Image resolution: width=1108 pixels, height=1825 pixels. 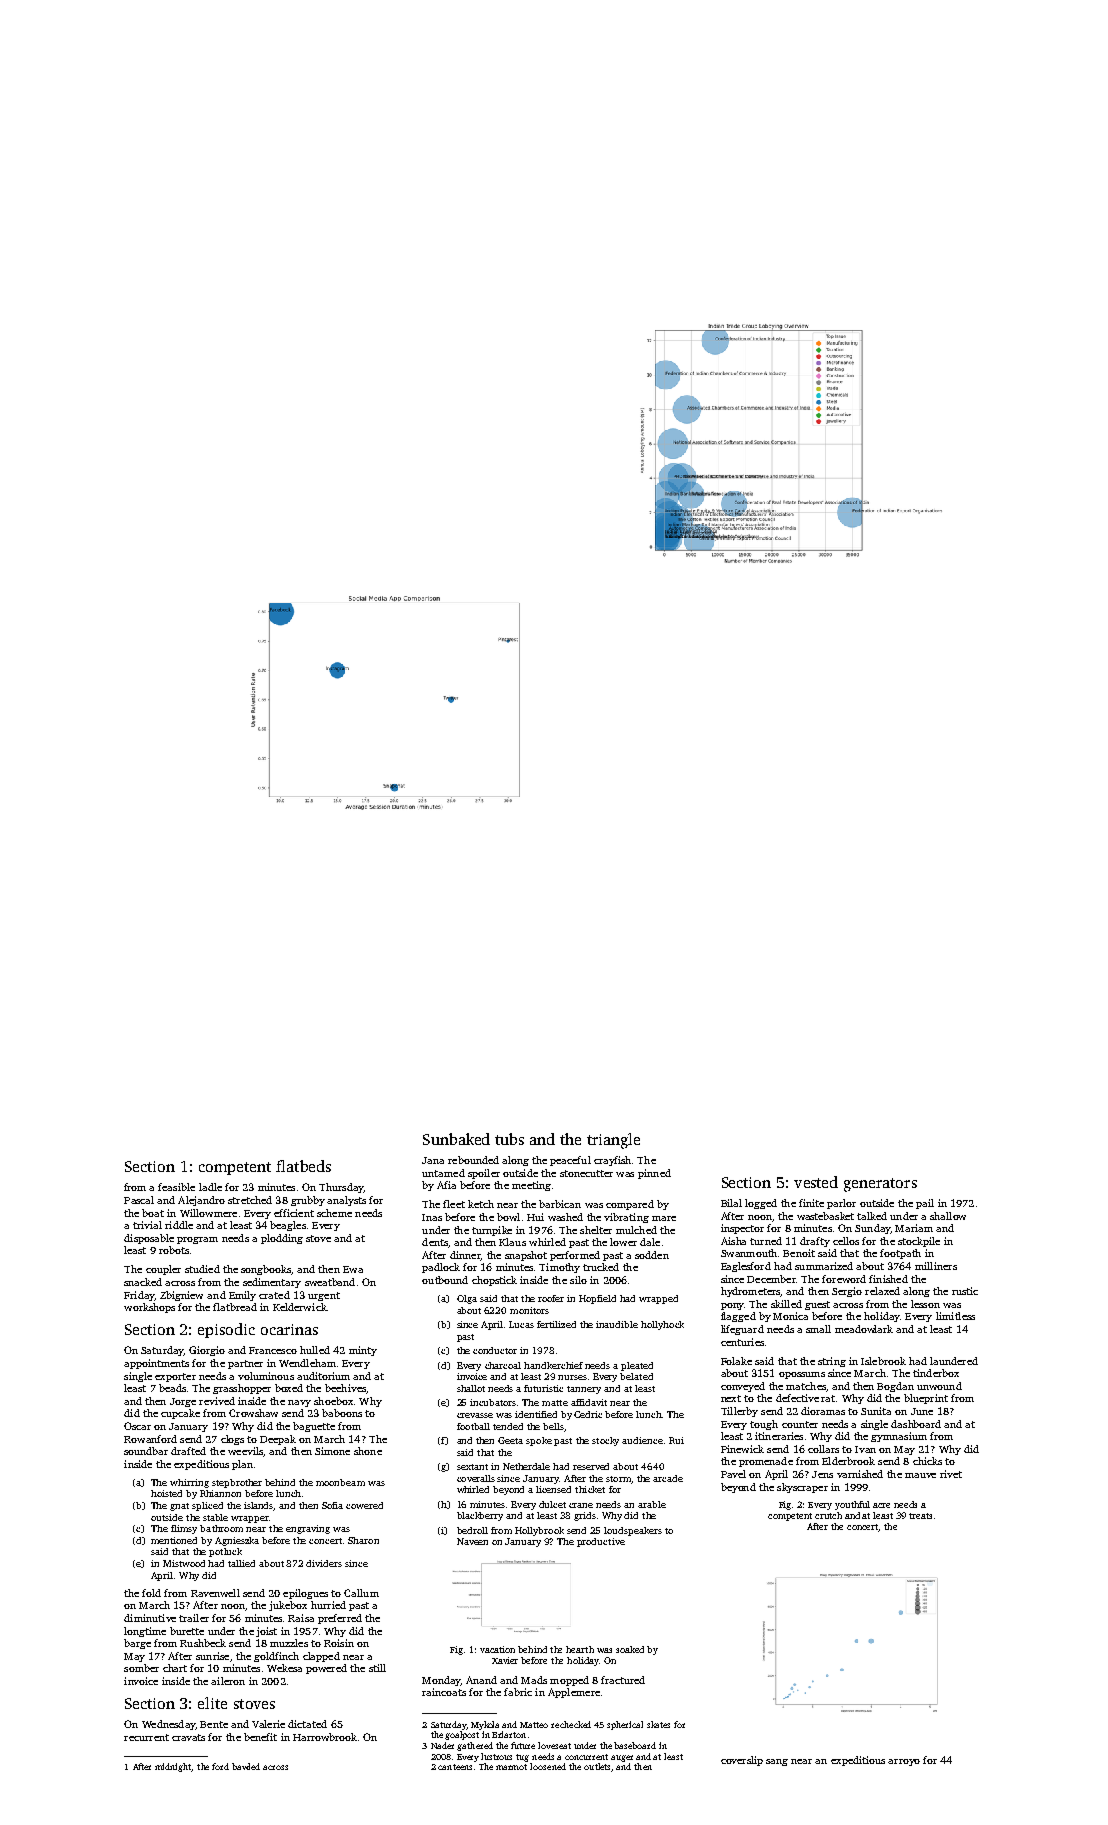 I want to click on snacked, so click(x=143, y=1282).
